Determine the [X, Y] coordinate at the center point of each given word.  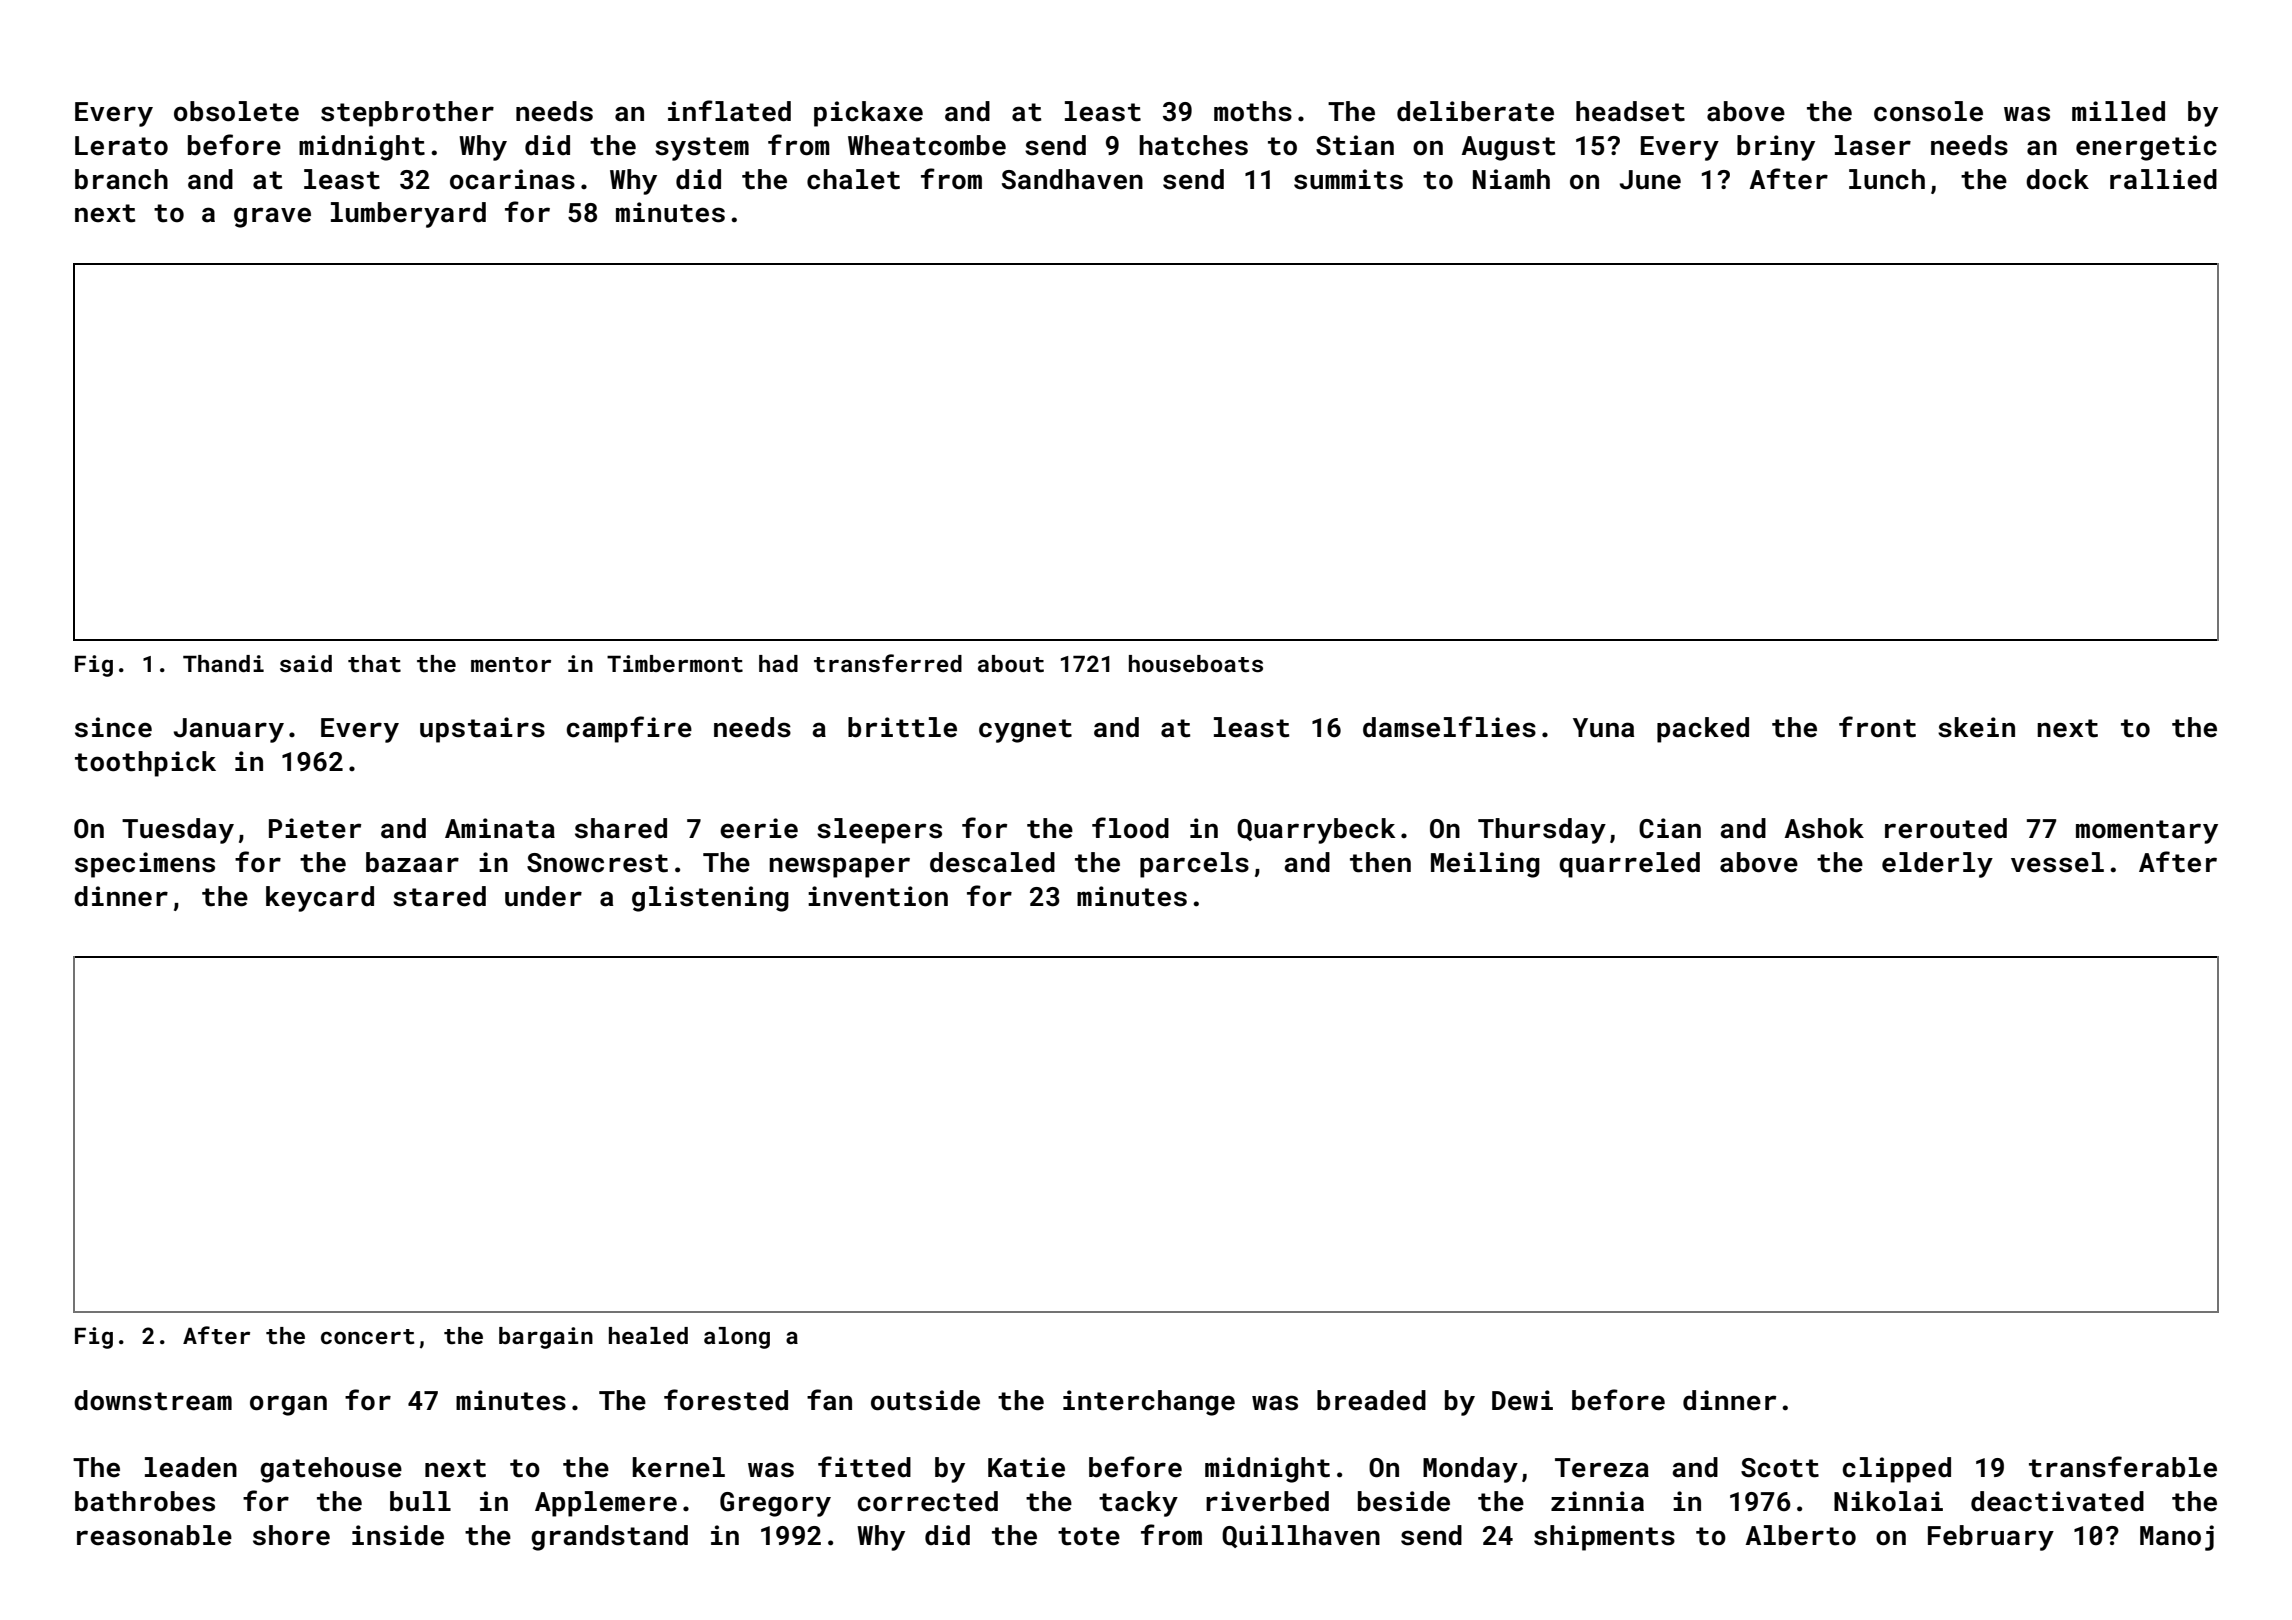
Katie [1026, 1467]
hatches [1193, 145]
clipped [1897, 1470]
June [1650, 180]
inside [398, 1535]
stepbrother [407, 114]
